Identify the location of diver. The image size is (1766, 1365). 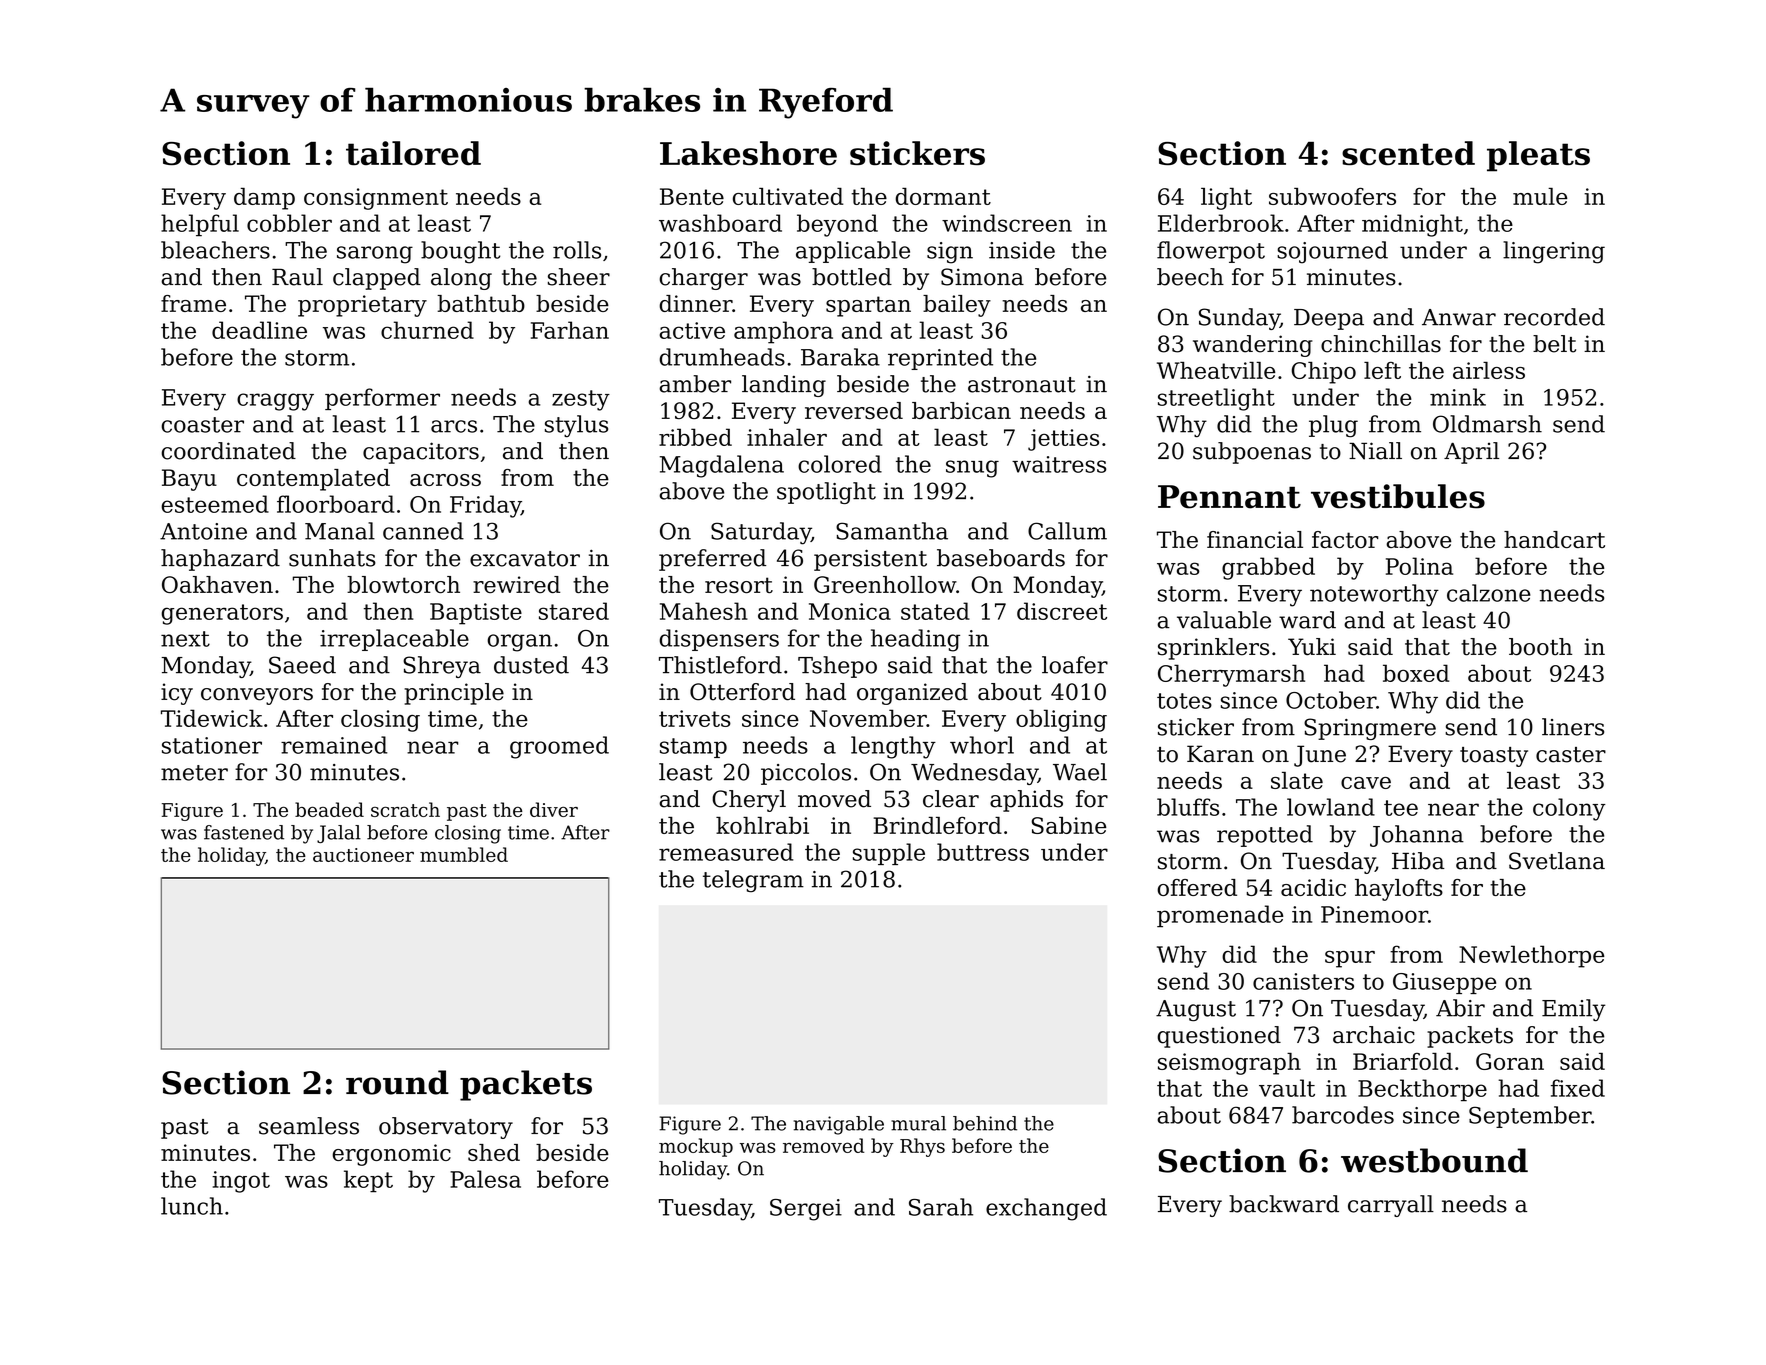
(554, 809).
